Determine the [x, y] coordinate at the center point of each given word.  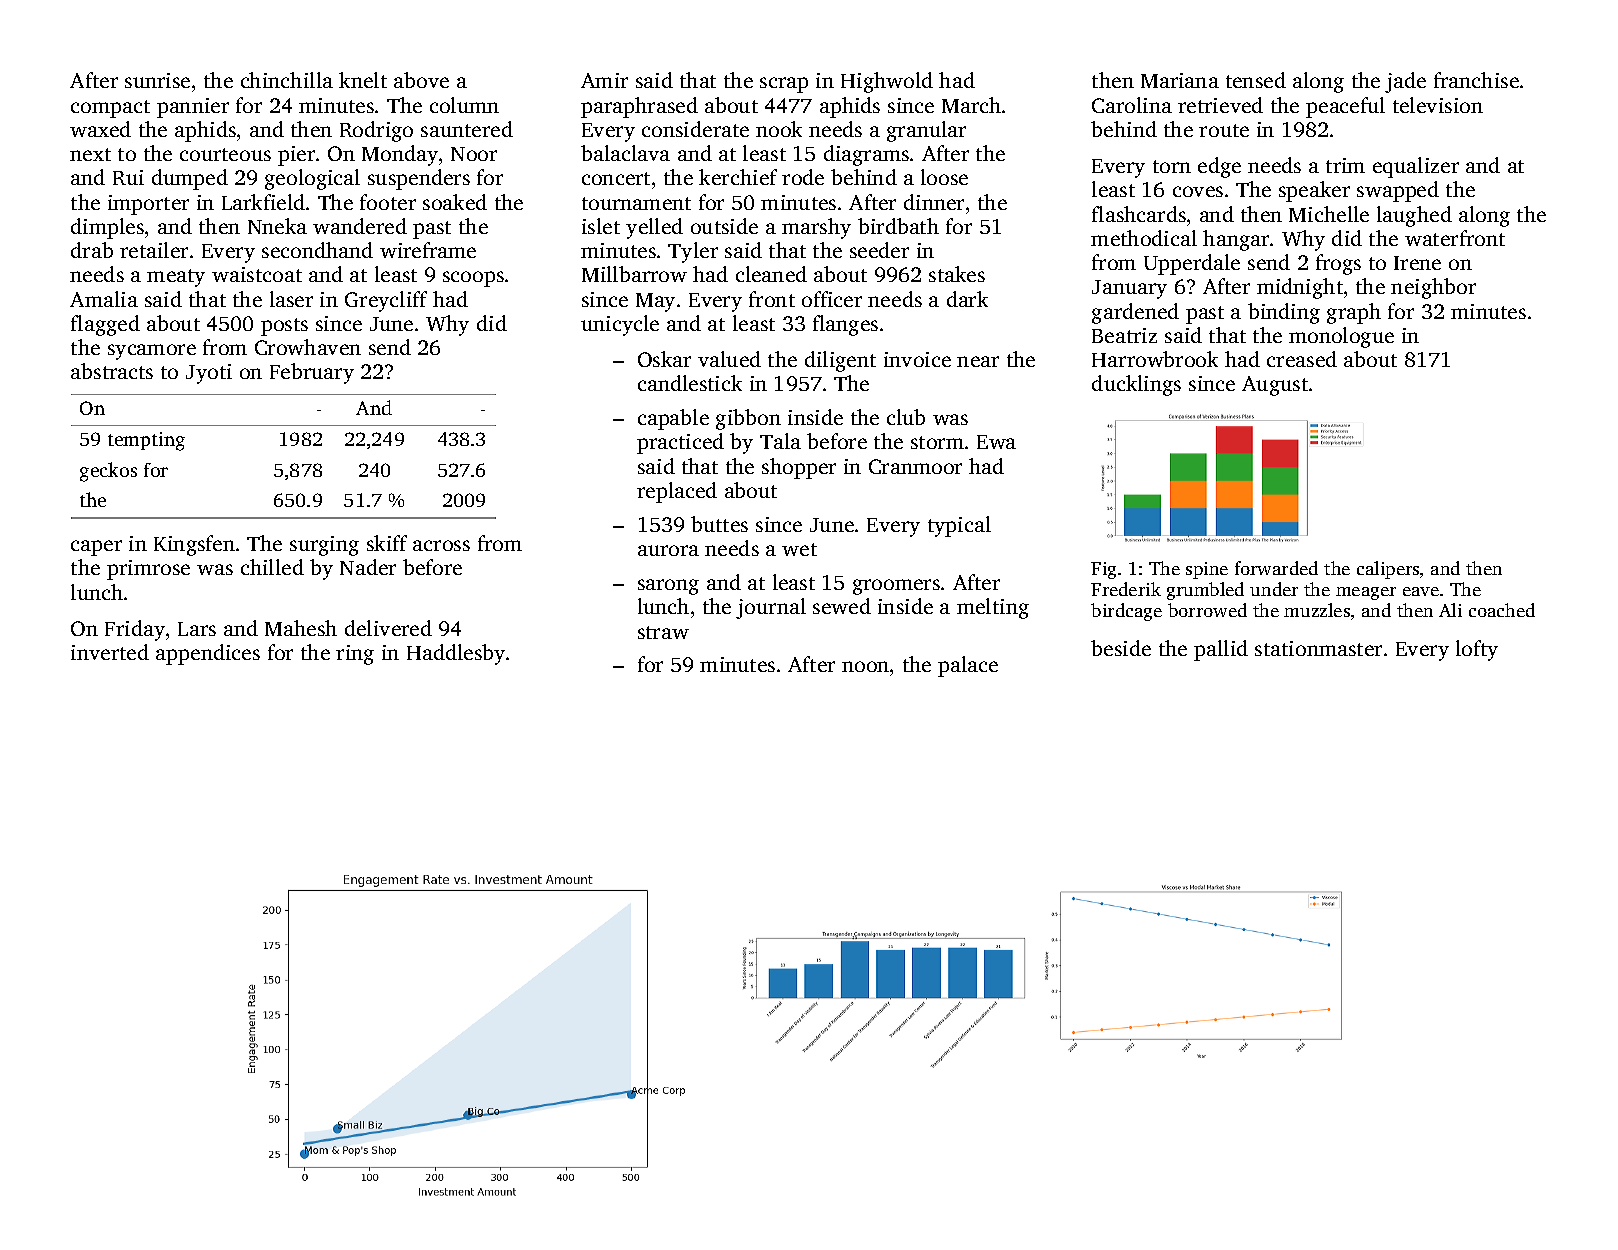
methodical [1144, 238]
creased [1302, 359]
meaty [176, 278]
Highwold [887, 82]
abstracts [112, 371]
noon [865, 666]
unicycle [620, 325]
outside [724, 226]
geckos [108, 472]
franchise [1476, 80]
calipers [1388, 570]
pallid [1221, 650]
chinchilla [287, 80]
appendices [208, 654]
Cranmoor [915, 466]
